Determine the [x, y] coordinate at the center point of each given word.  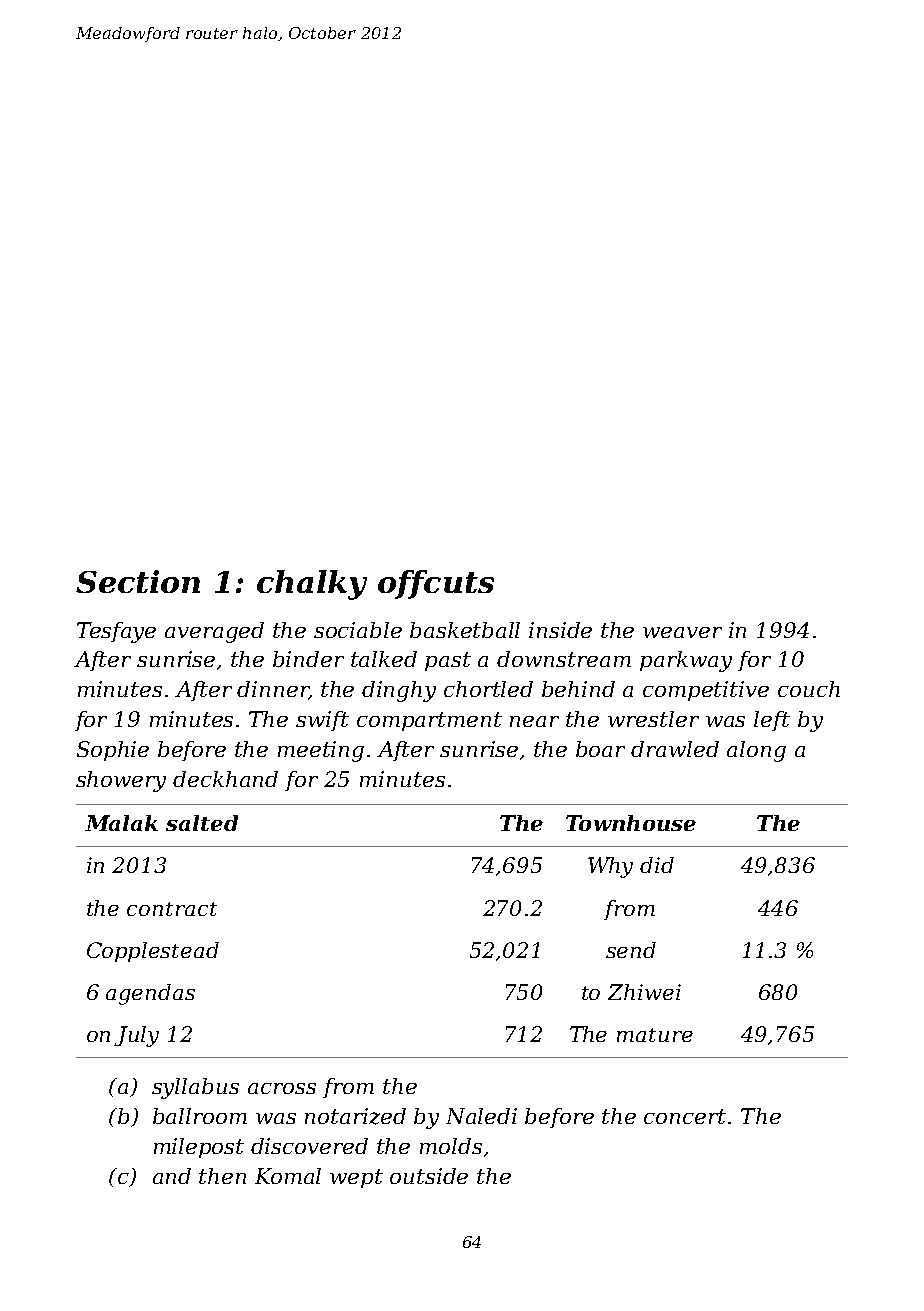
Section [138, 581]
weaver [682, 632]
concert [685, 1116]
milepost [199, 1148]
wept [356, 1178]
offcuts [436, 584]
